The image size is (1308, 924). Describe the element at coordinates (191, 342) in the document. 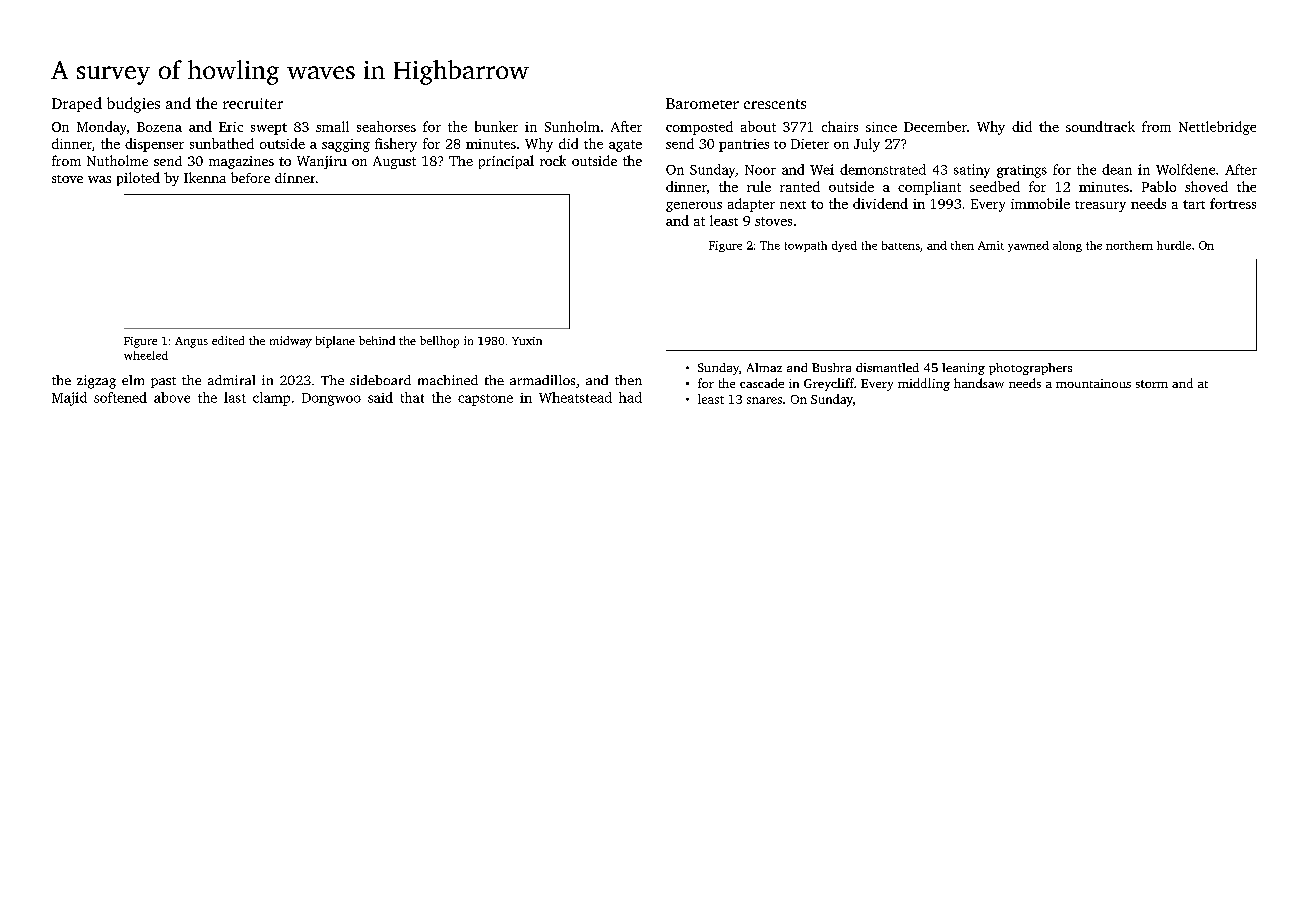

I see `Angus` at that location.
